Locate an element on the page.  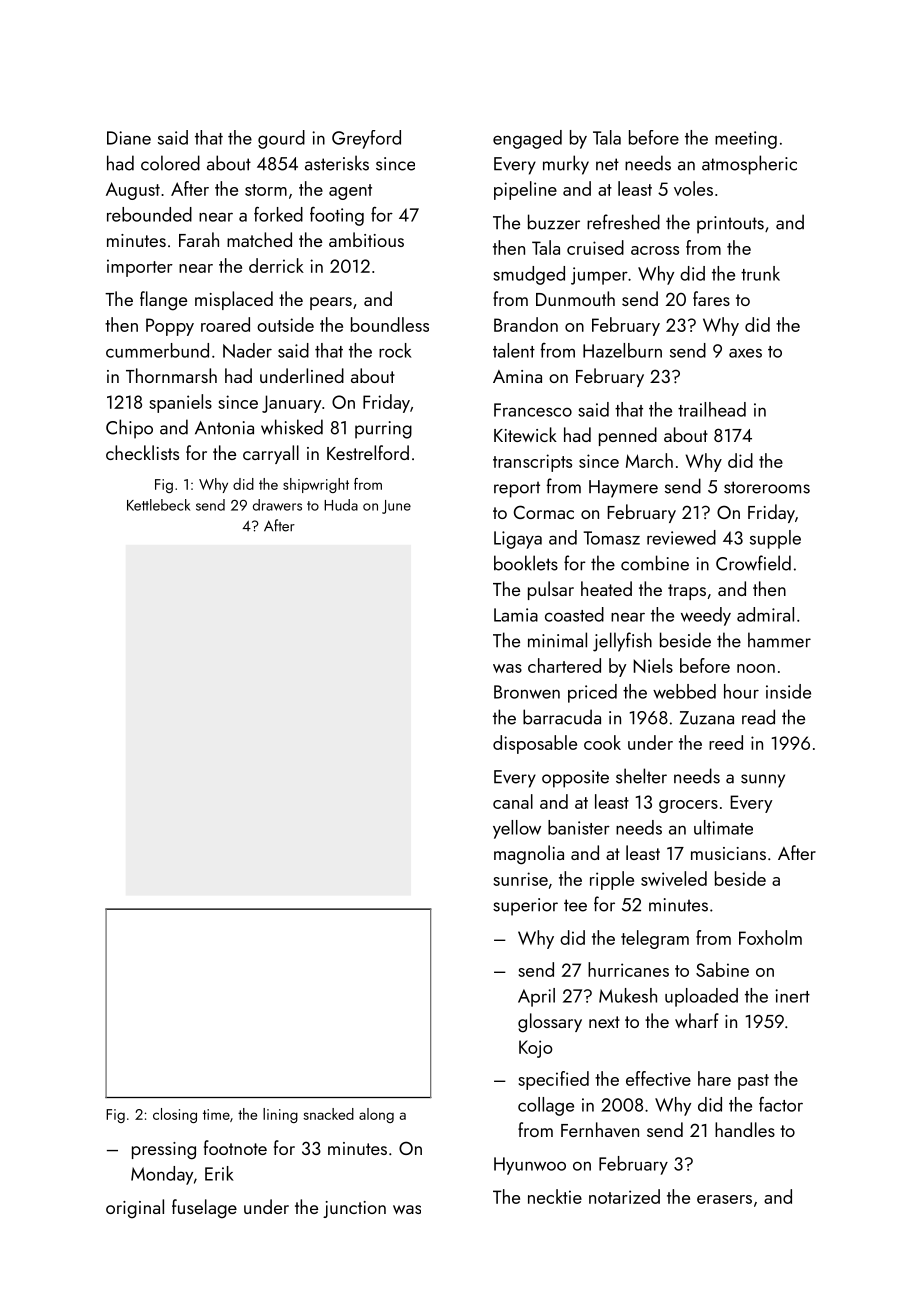
erasers is located at coordinates (724, 1199).
